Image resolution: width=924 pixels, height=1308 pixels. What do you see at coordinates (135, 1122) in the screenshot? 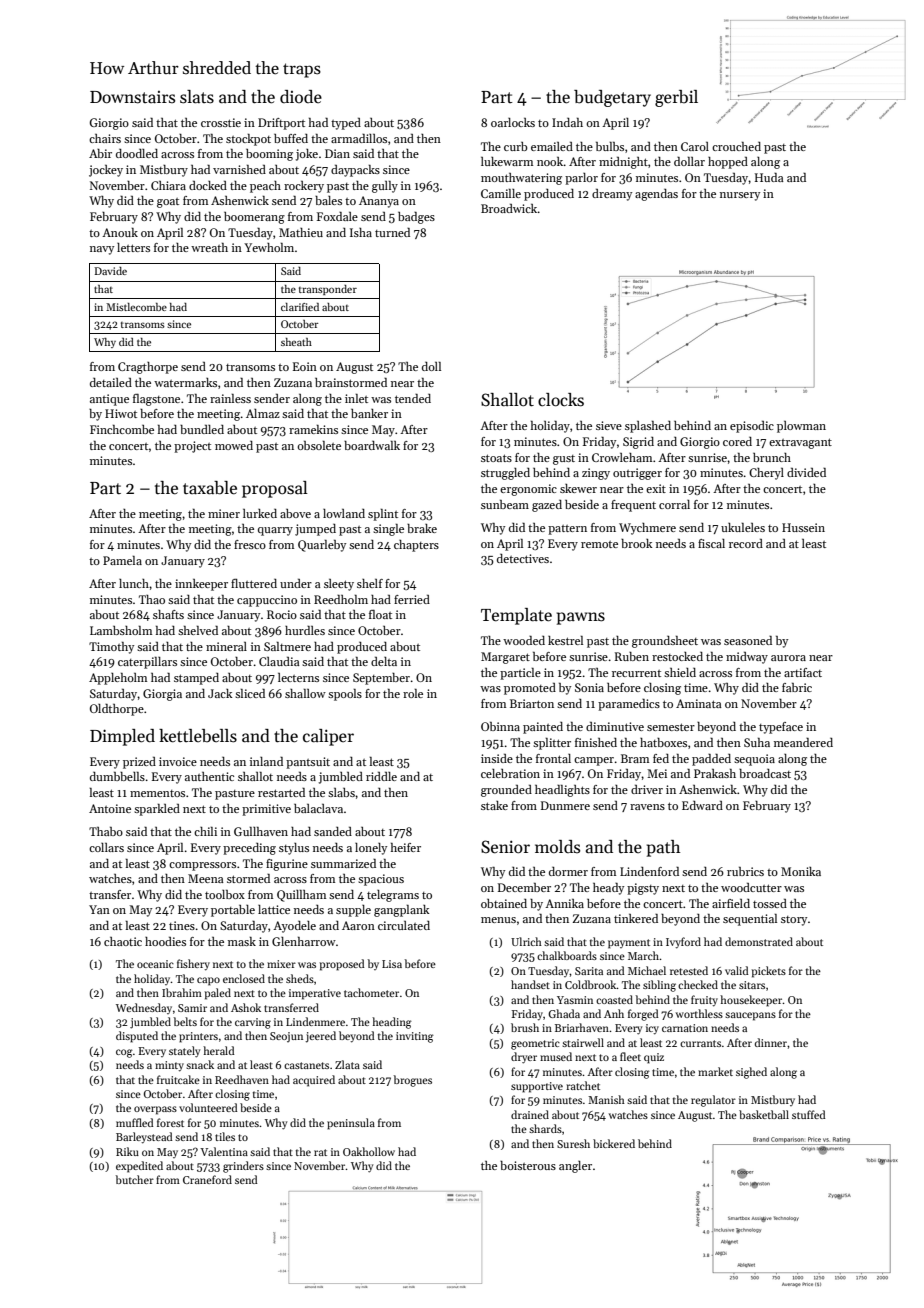
I see `muffled` at bounding box center [135, 1122].
